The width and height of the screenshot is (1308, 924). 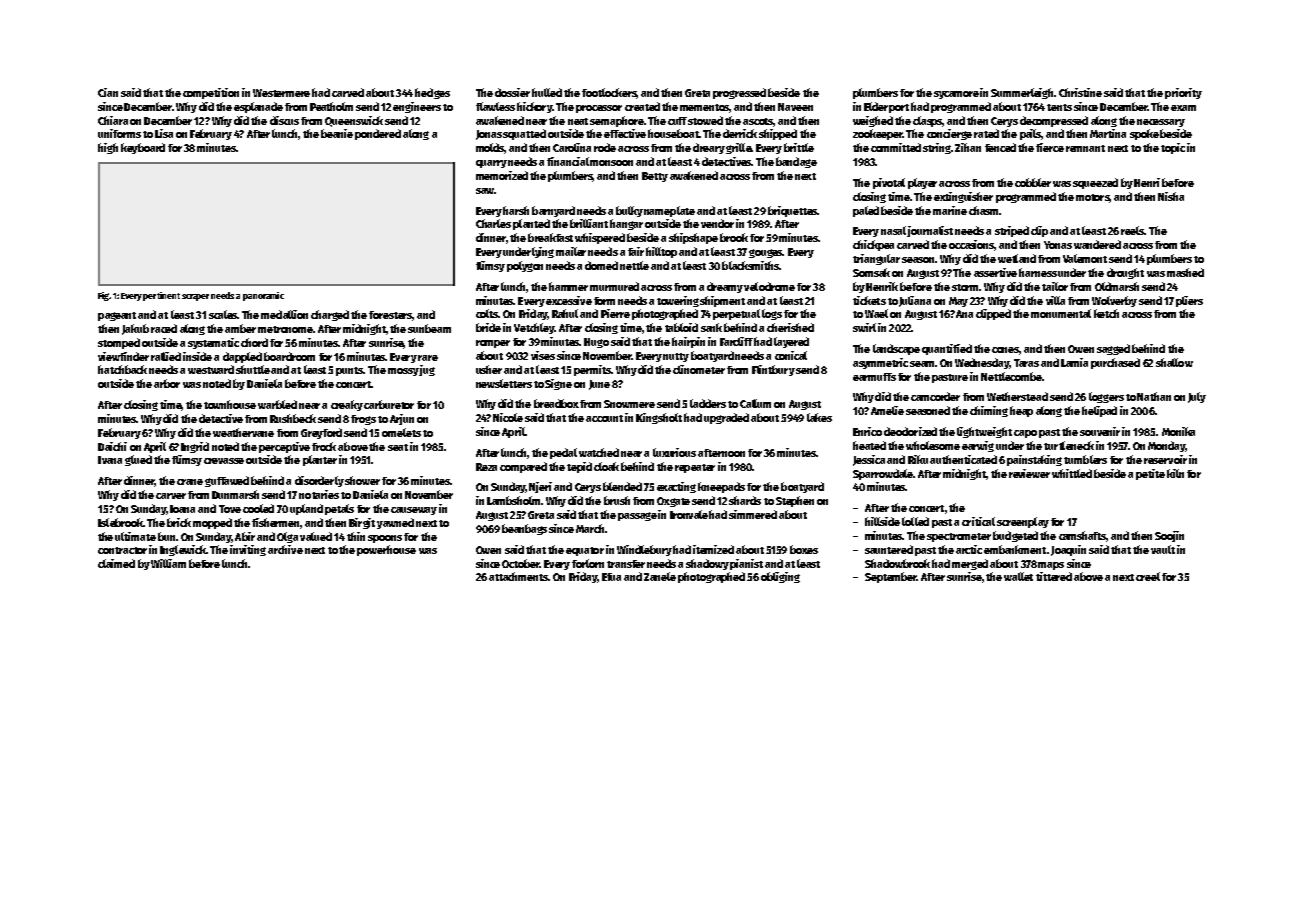 What do you see at coordinates (428, 358) in the screenshot?
I see `rare` at bounding box center [428, 358].
